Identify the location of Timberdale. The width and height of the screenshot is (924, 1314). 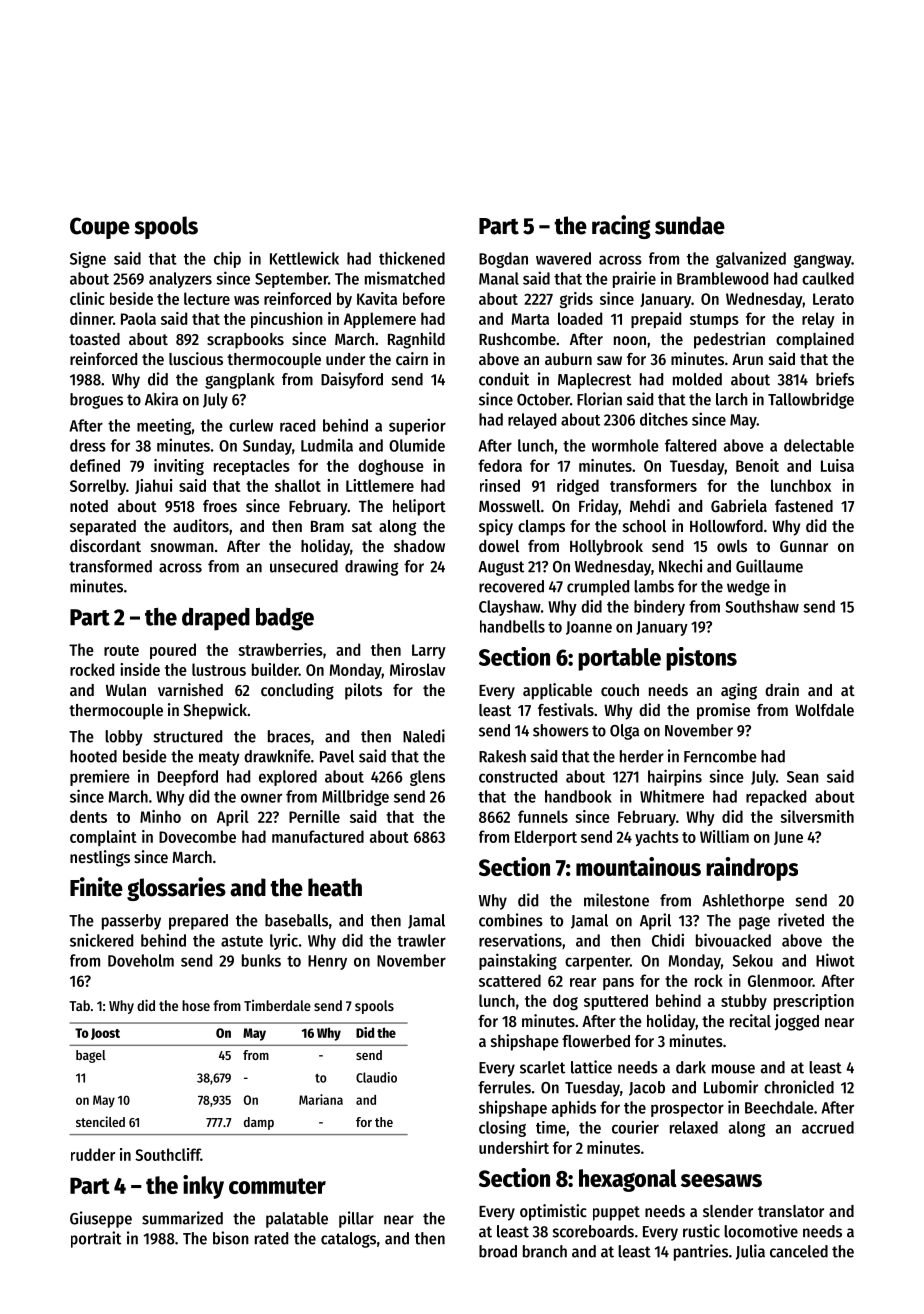
(277, 1005).
